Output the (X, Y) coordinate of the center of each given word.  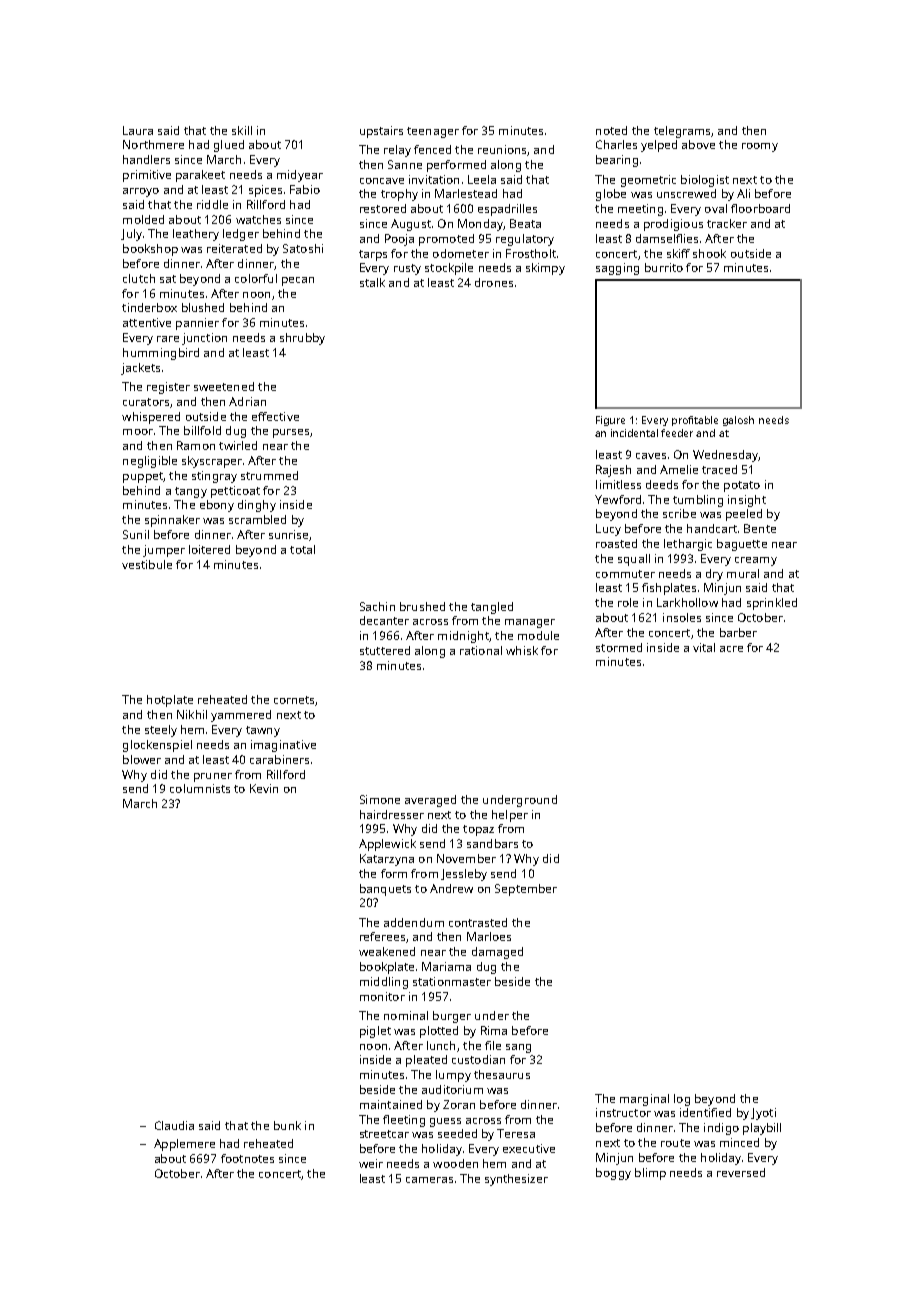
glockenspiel (157, 746)
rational (481, 650)
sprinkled (772, 604)
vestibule (147, 564)
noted (611, 130)
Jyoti (763, 1114)
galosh (738, 421)
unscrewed (686, 193)
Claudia (174, 1125)
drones (494, 282)
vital (704, 647)
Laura (138, 130)
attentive (147, 322)
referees (382, 936)
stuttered (385, 650)
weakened (387, 951)
